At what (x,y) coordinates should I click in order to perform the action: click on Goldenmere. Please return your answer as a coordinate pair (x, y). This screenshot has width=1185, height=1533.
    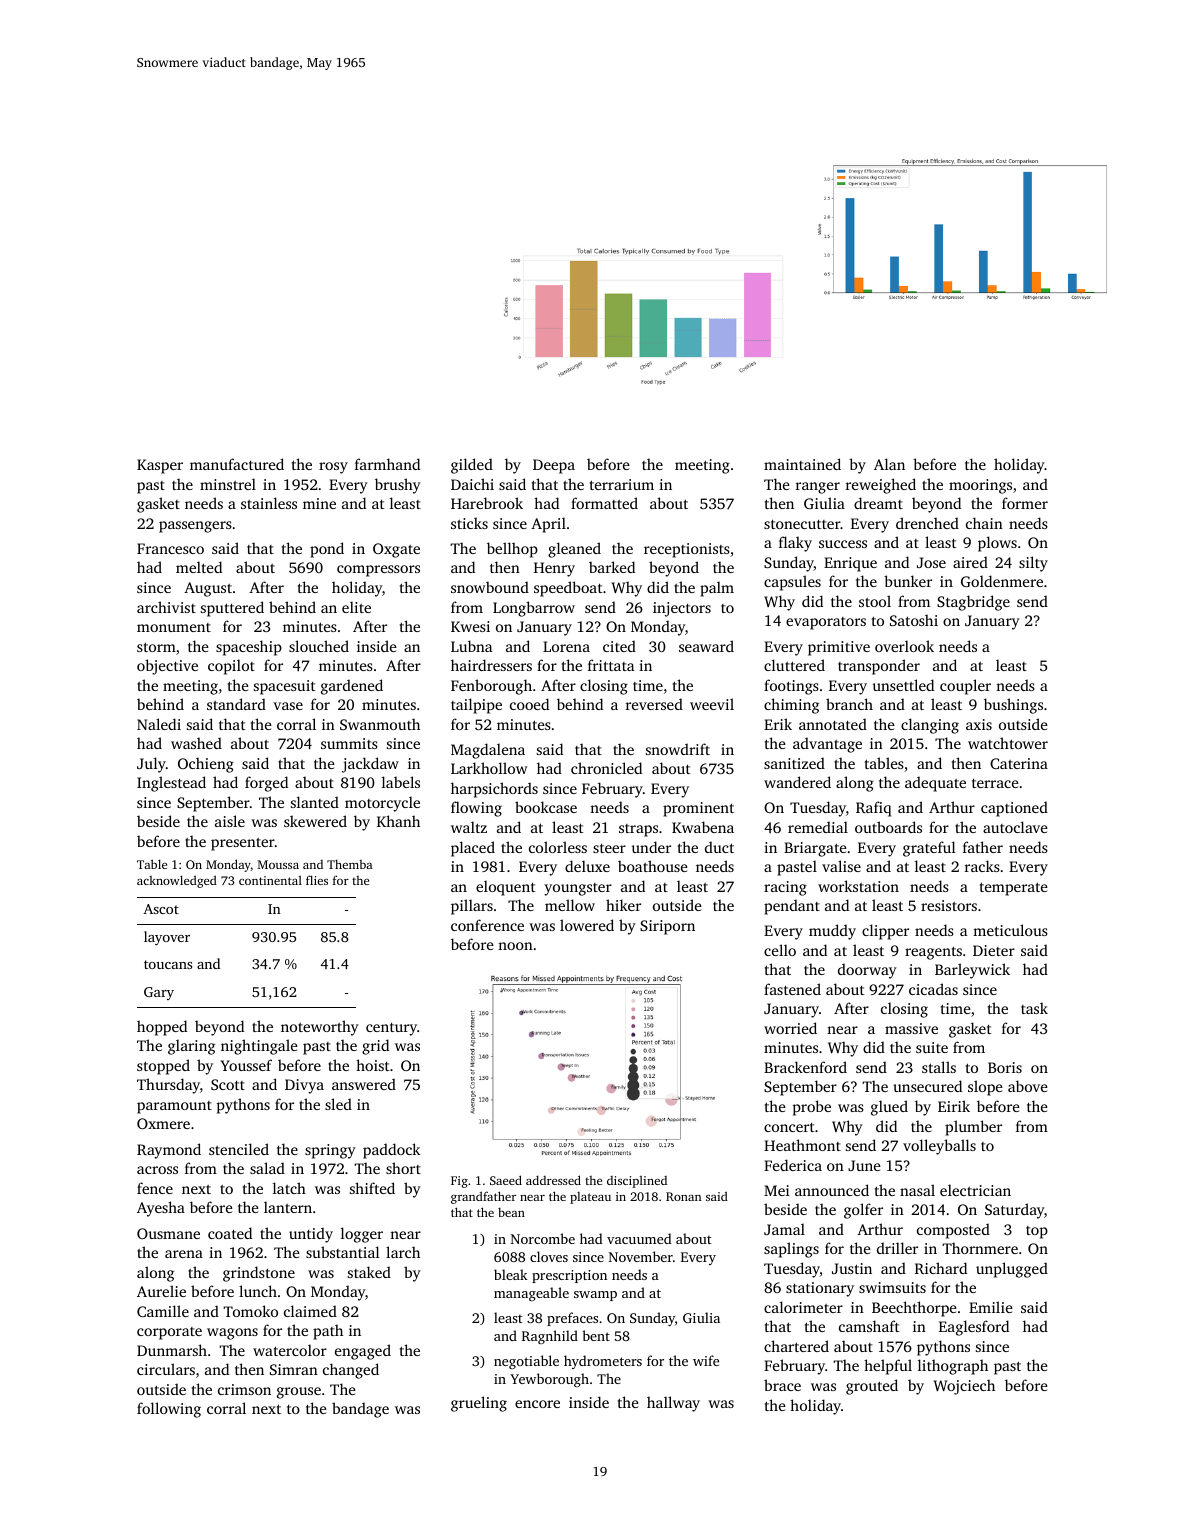
    Looking at the image, I should click on (1002, 581).
